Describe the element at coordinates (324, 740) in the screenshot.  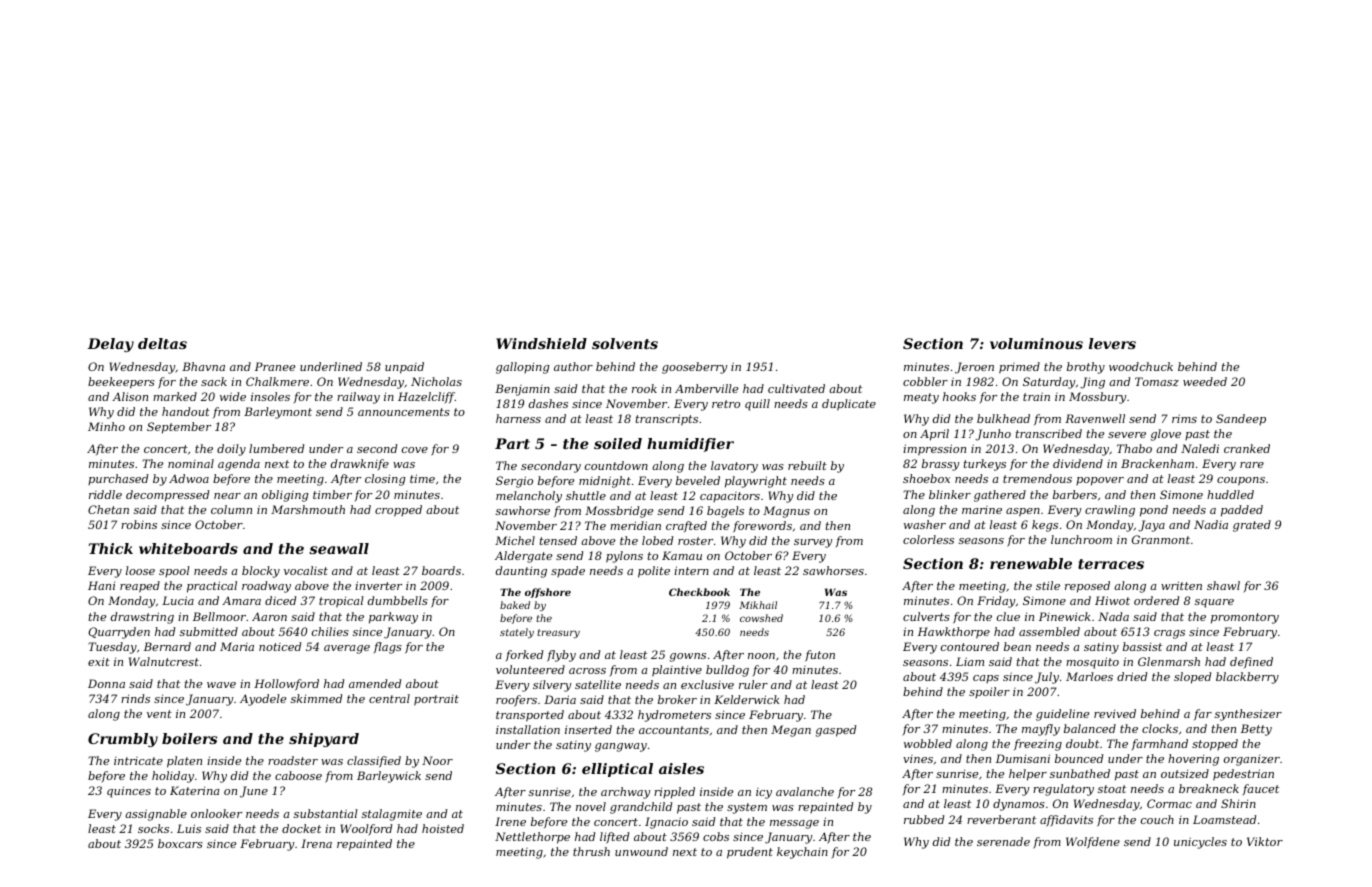
I see `shipyard` at that location.
